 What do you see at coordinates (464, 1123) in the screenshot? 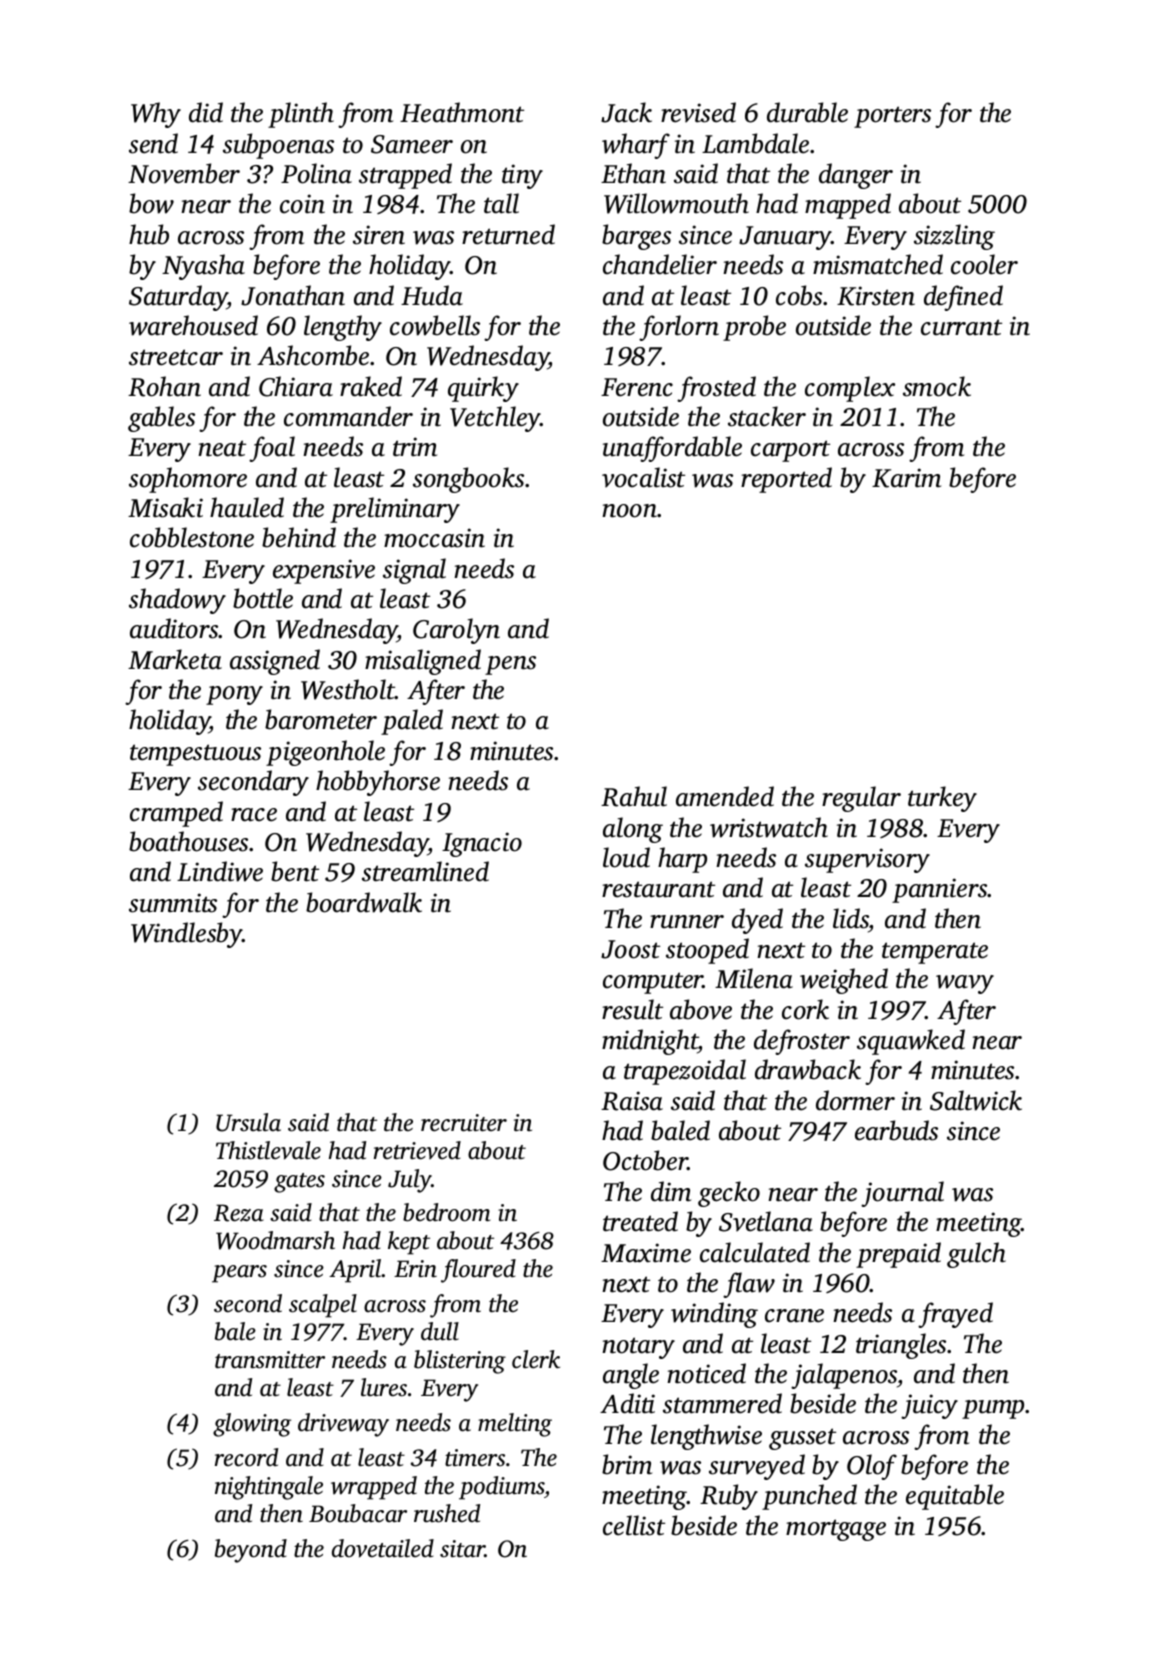
I see `recruiter` at bounding box center [464, 1123].
